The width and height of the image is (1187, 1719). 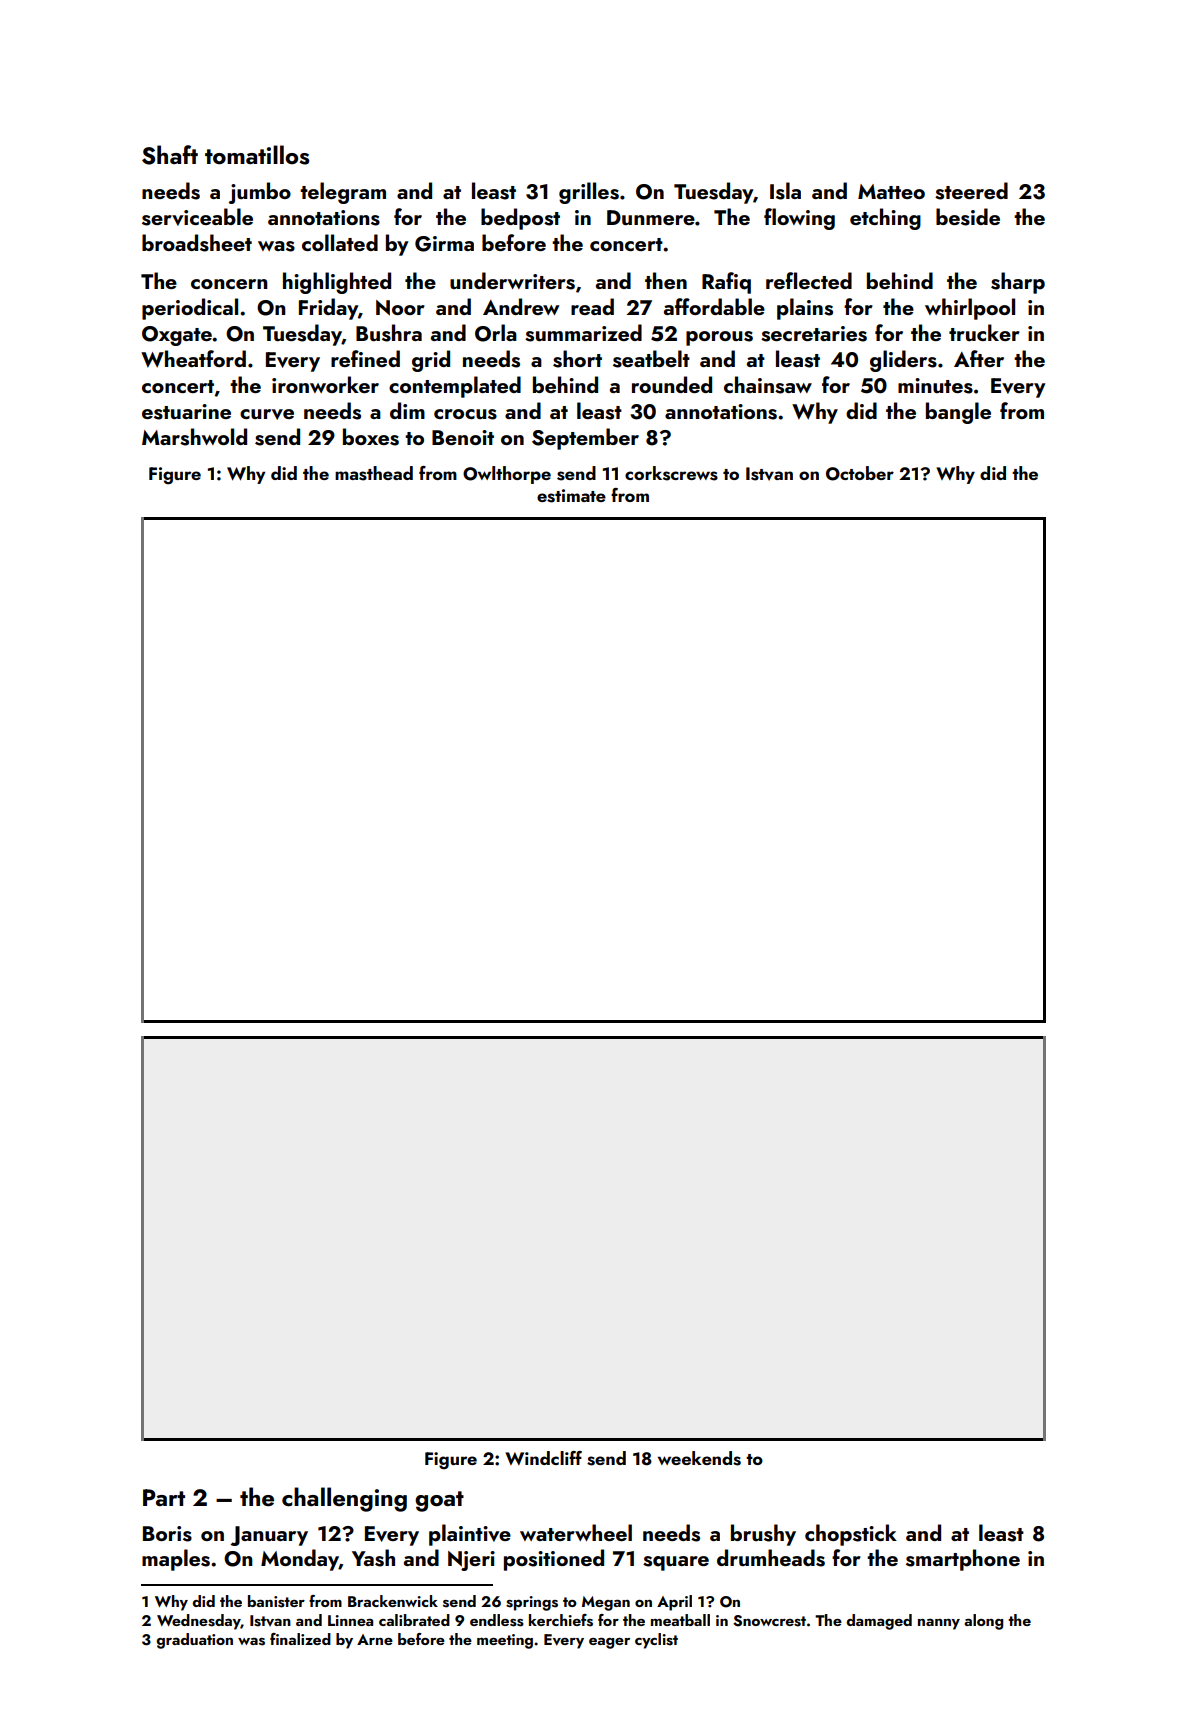 I want to click on Part, so click(x=164, y=1497).
